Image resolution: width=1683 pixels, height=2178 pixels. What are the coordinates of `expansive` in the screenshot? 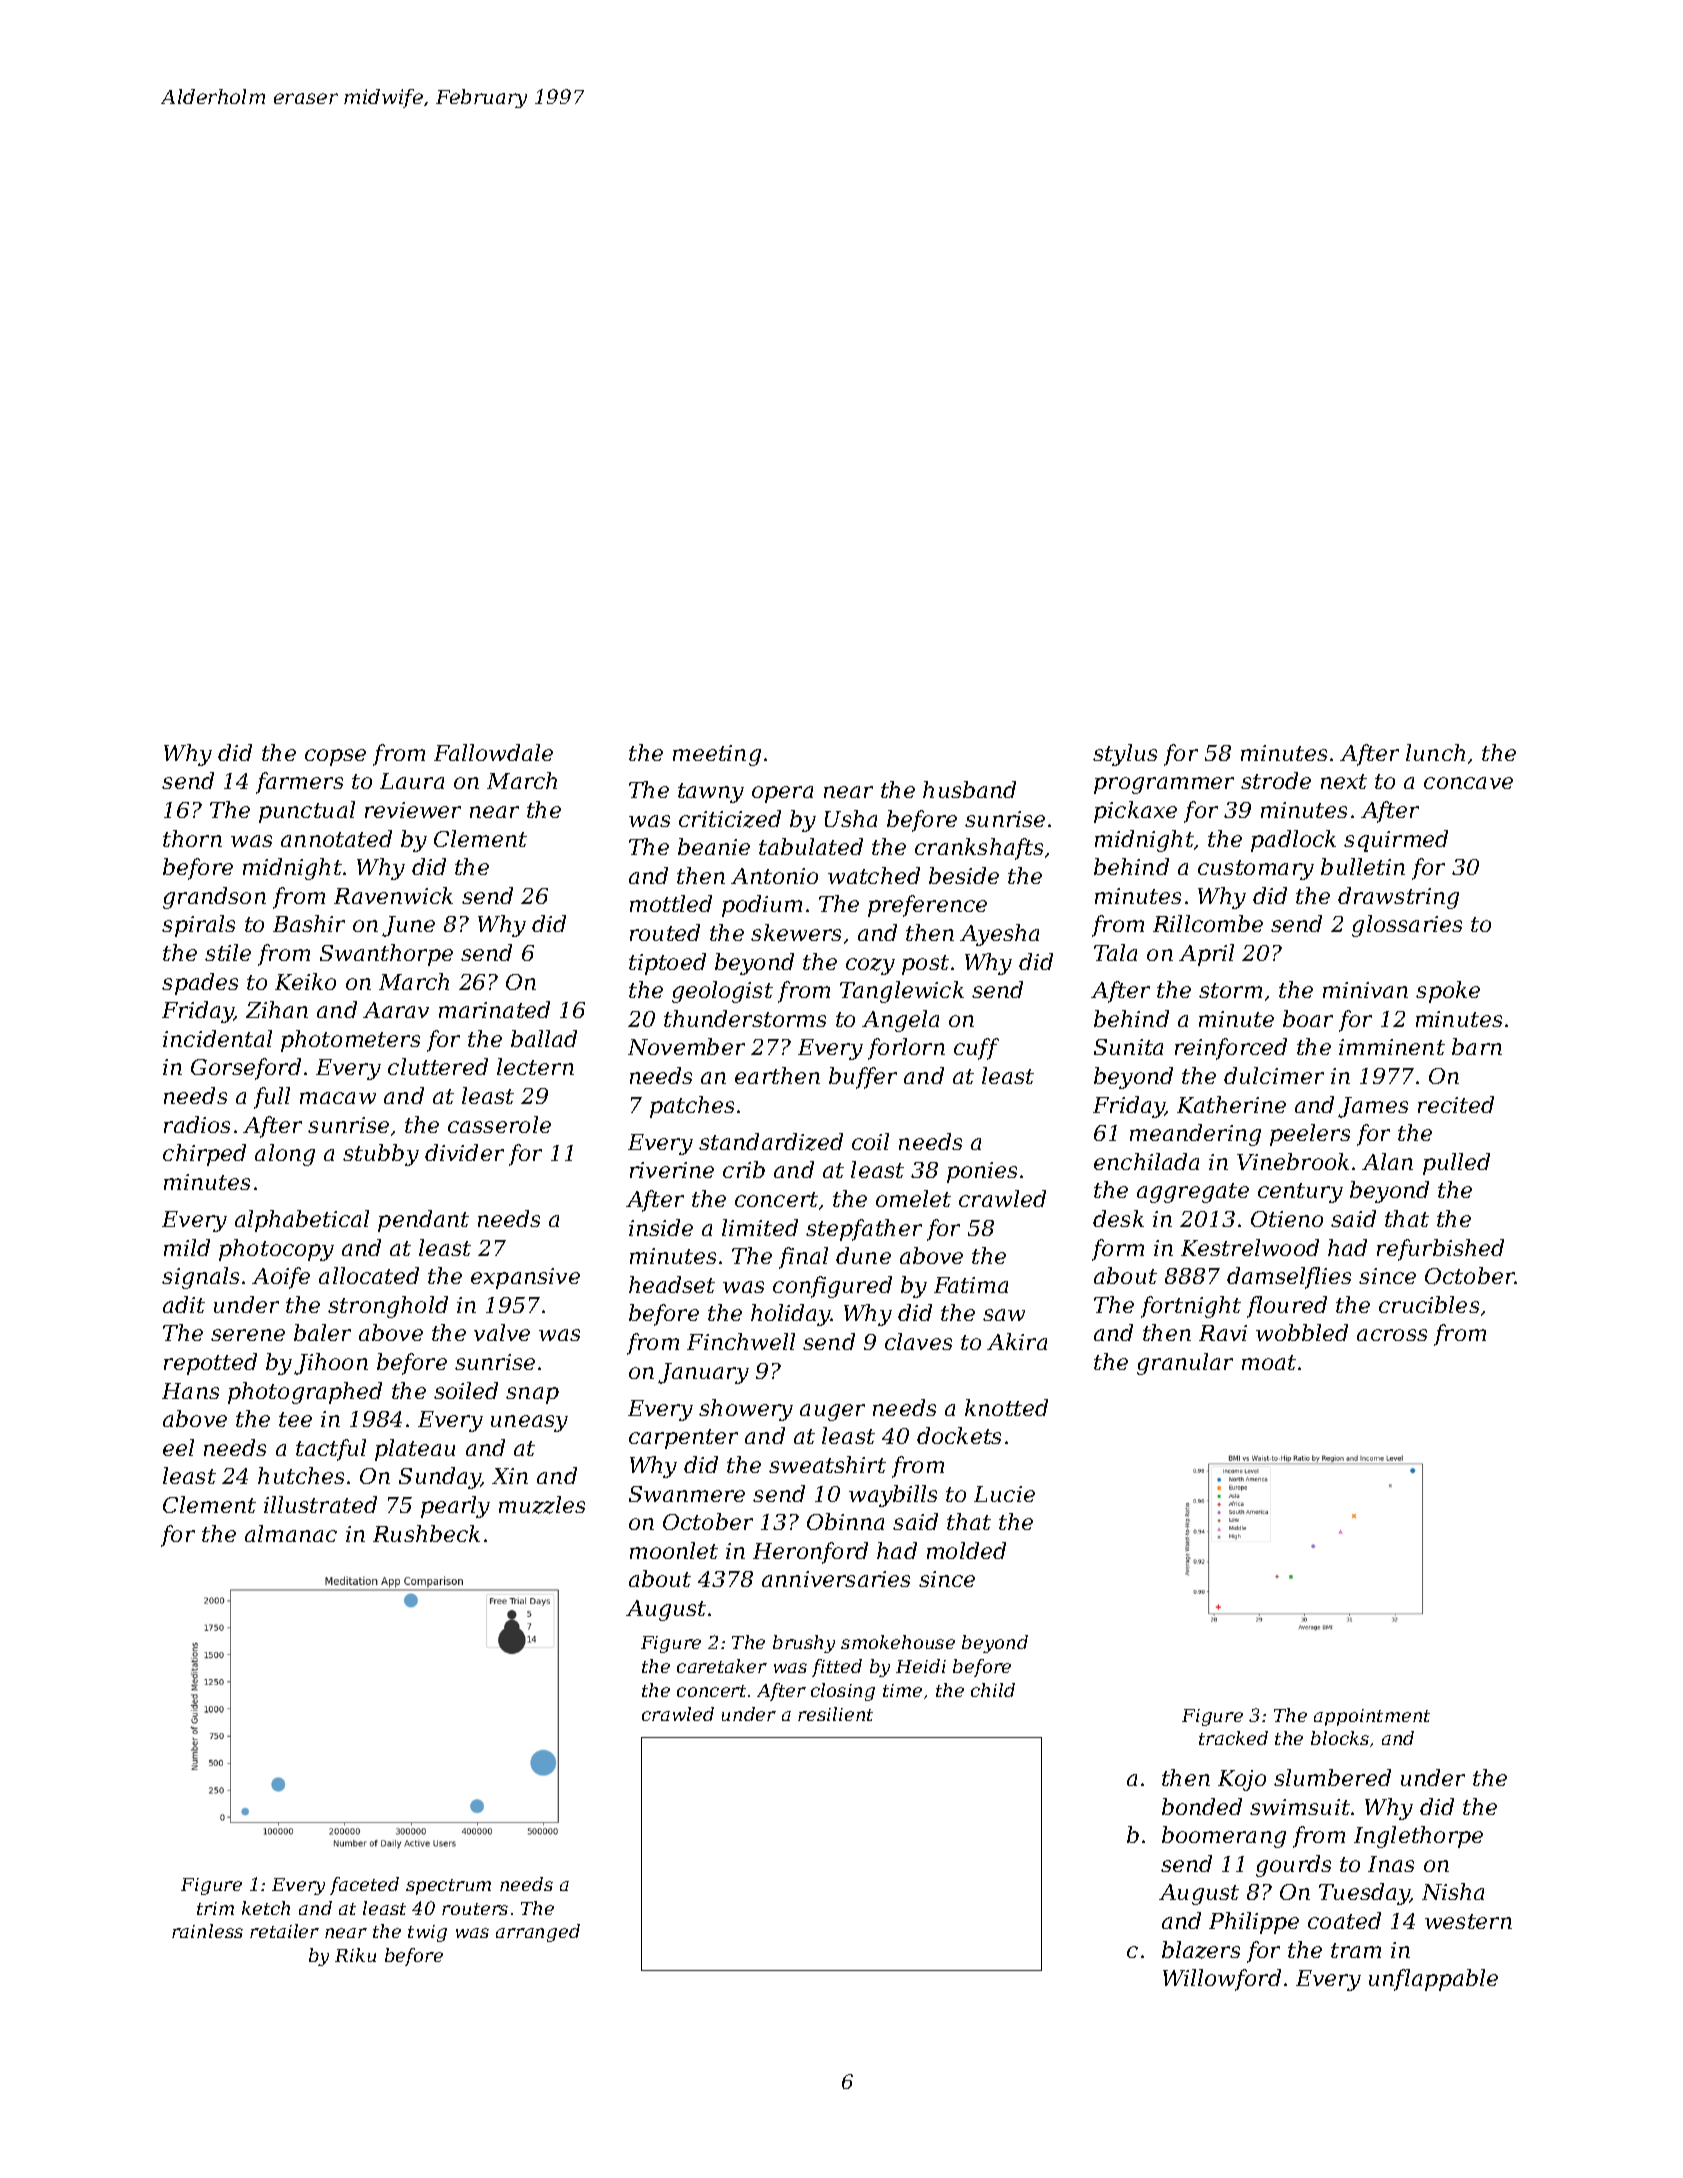 It's located at (525, 1278).
